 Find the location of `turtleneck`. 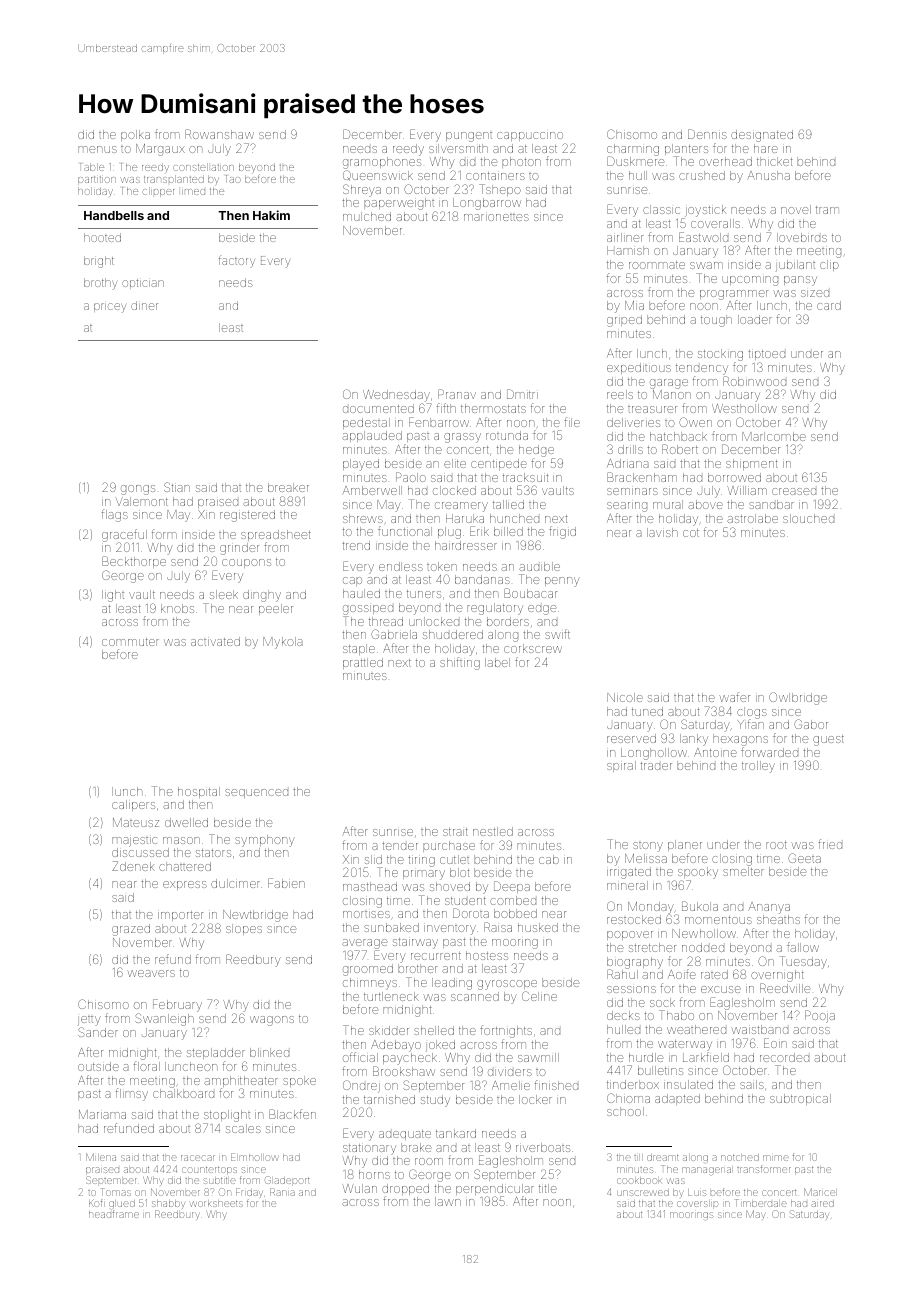

turtleneck is located at coordinates (391, 996).
